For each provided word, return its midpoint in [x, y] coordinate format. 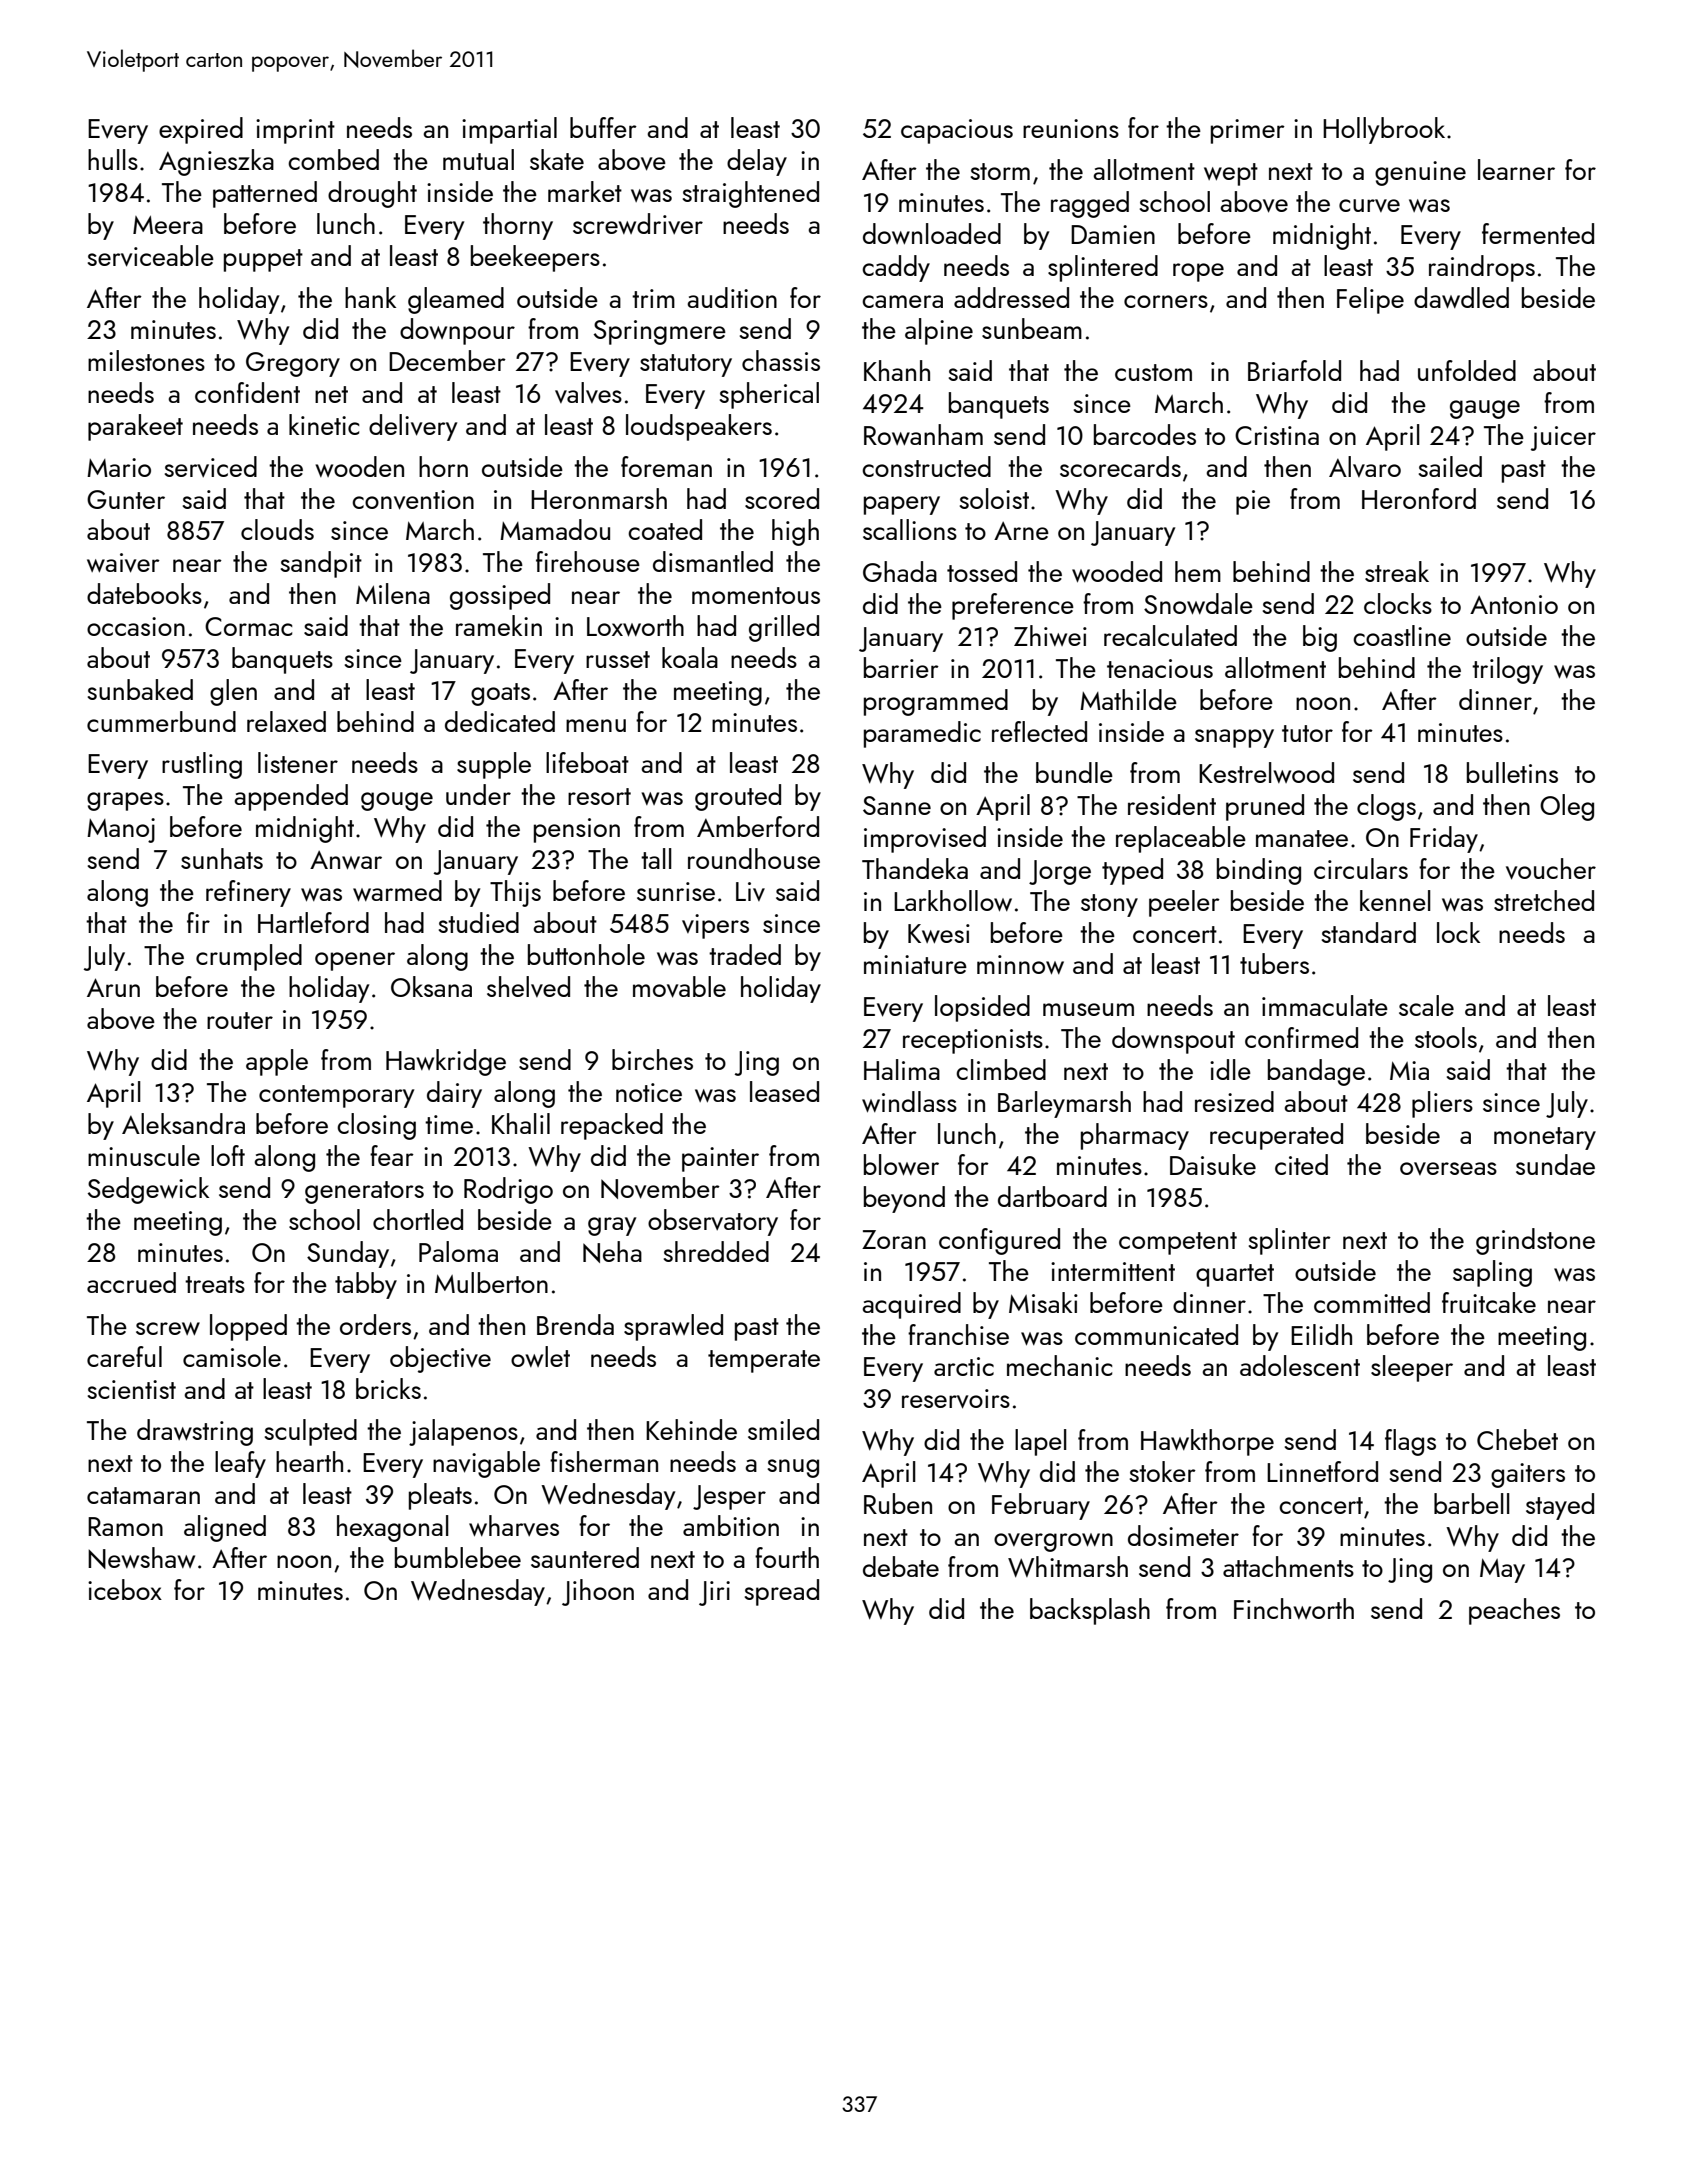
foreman [666, 466]
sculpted [311, 1432]
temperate [764, 1361]
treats [215, 1284]
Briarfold [1294, 370]
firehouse [588, 561]
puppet [263, 260]
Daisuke [1213, 1164]
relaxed [286, 721]
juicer [1563, 438]
